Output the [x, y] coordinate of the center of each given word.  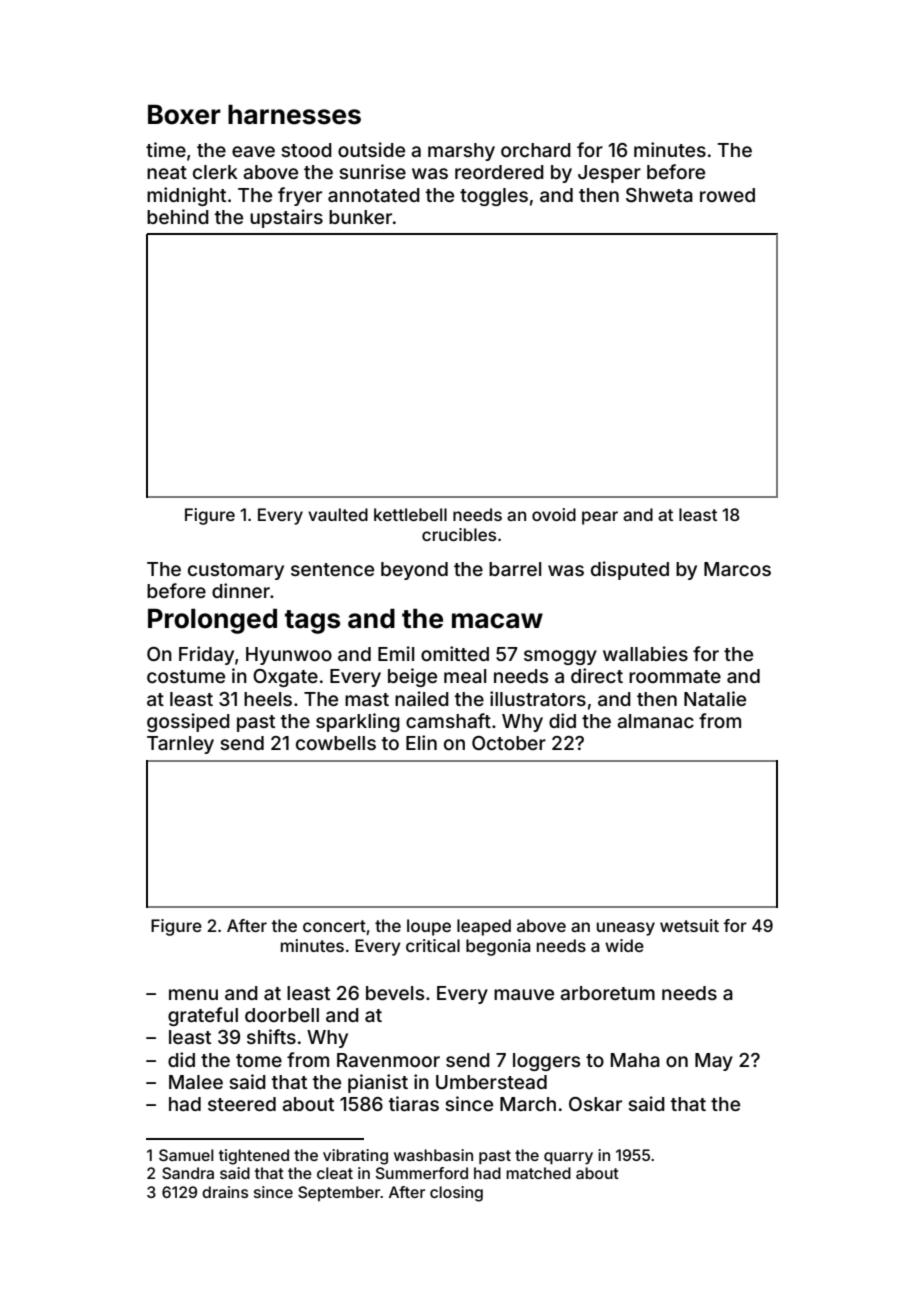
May [714, 1062]
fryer [300, 196]
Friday [206, 655]
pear [600, 518]
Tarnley [180, 745]
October [509, 743]
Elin [421, 742]
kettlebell [410, 514]
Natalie [715, 698]
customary [236, 571]
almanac [655, 721]
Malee [196, 1082]
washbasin [433, 1155]
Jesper [609, 174]
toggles [494, 197]
